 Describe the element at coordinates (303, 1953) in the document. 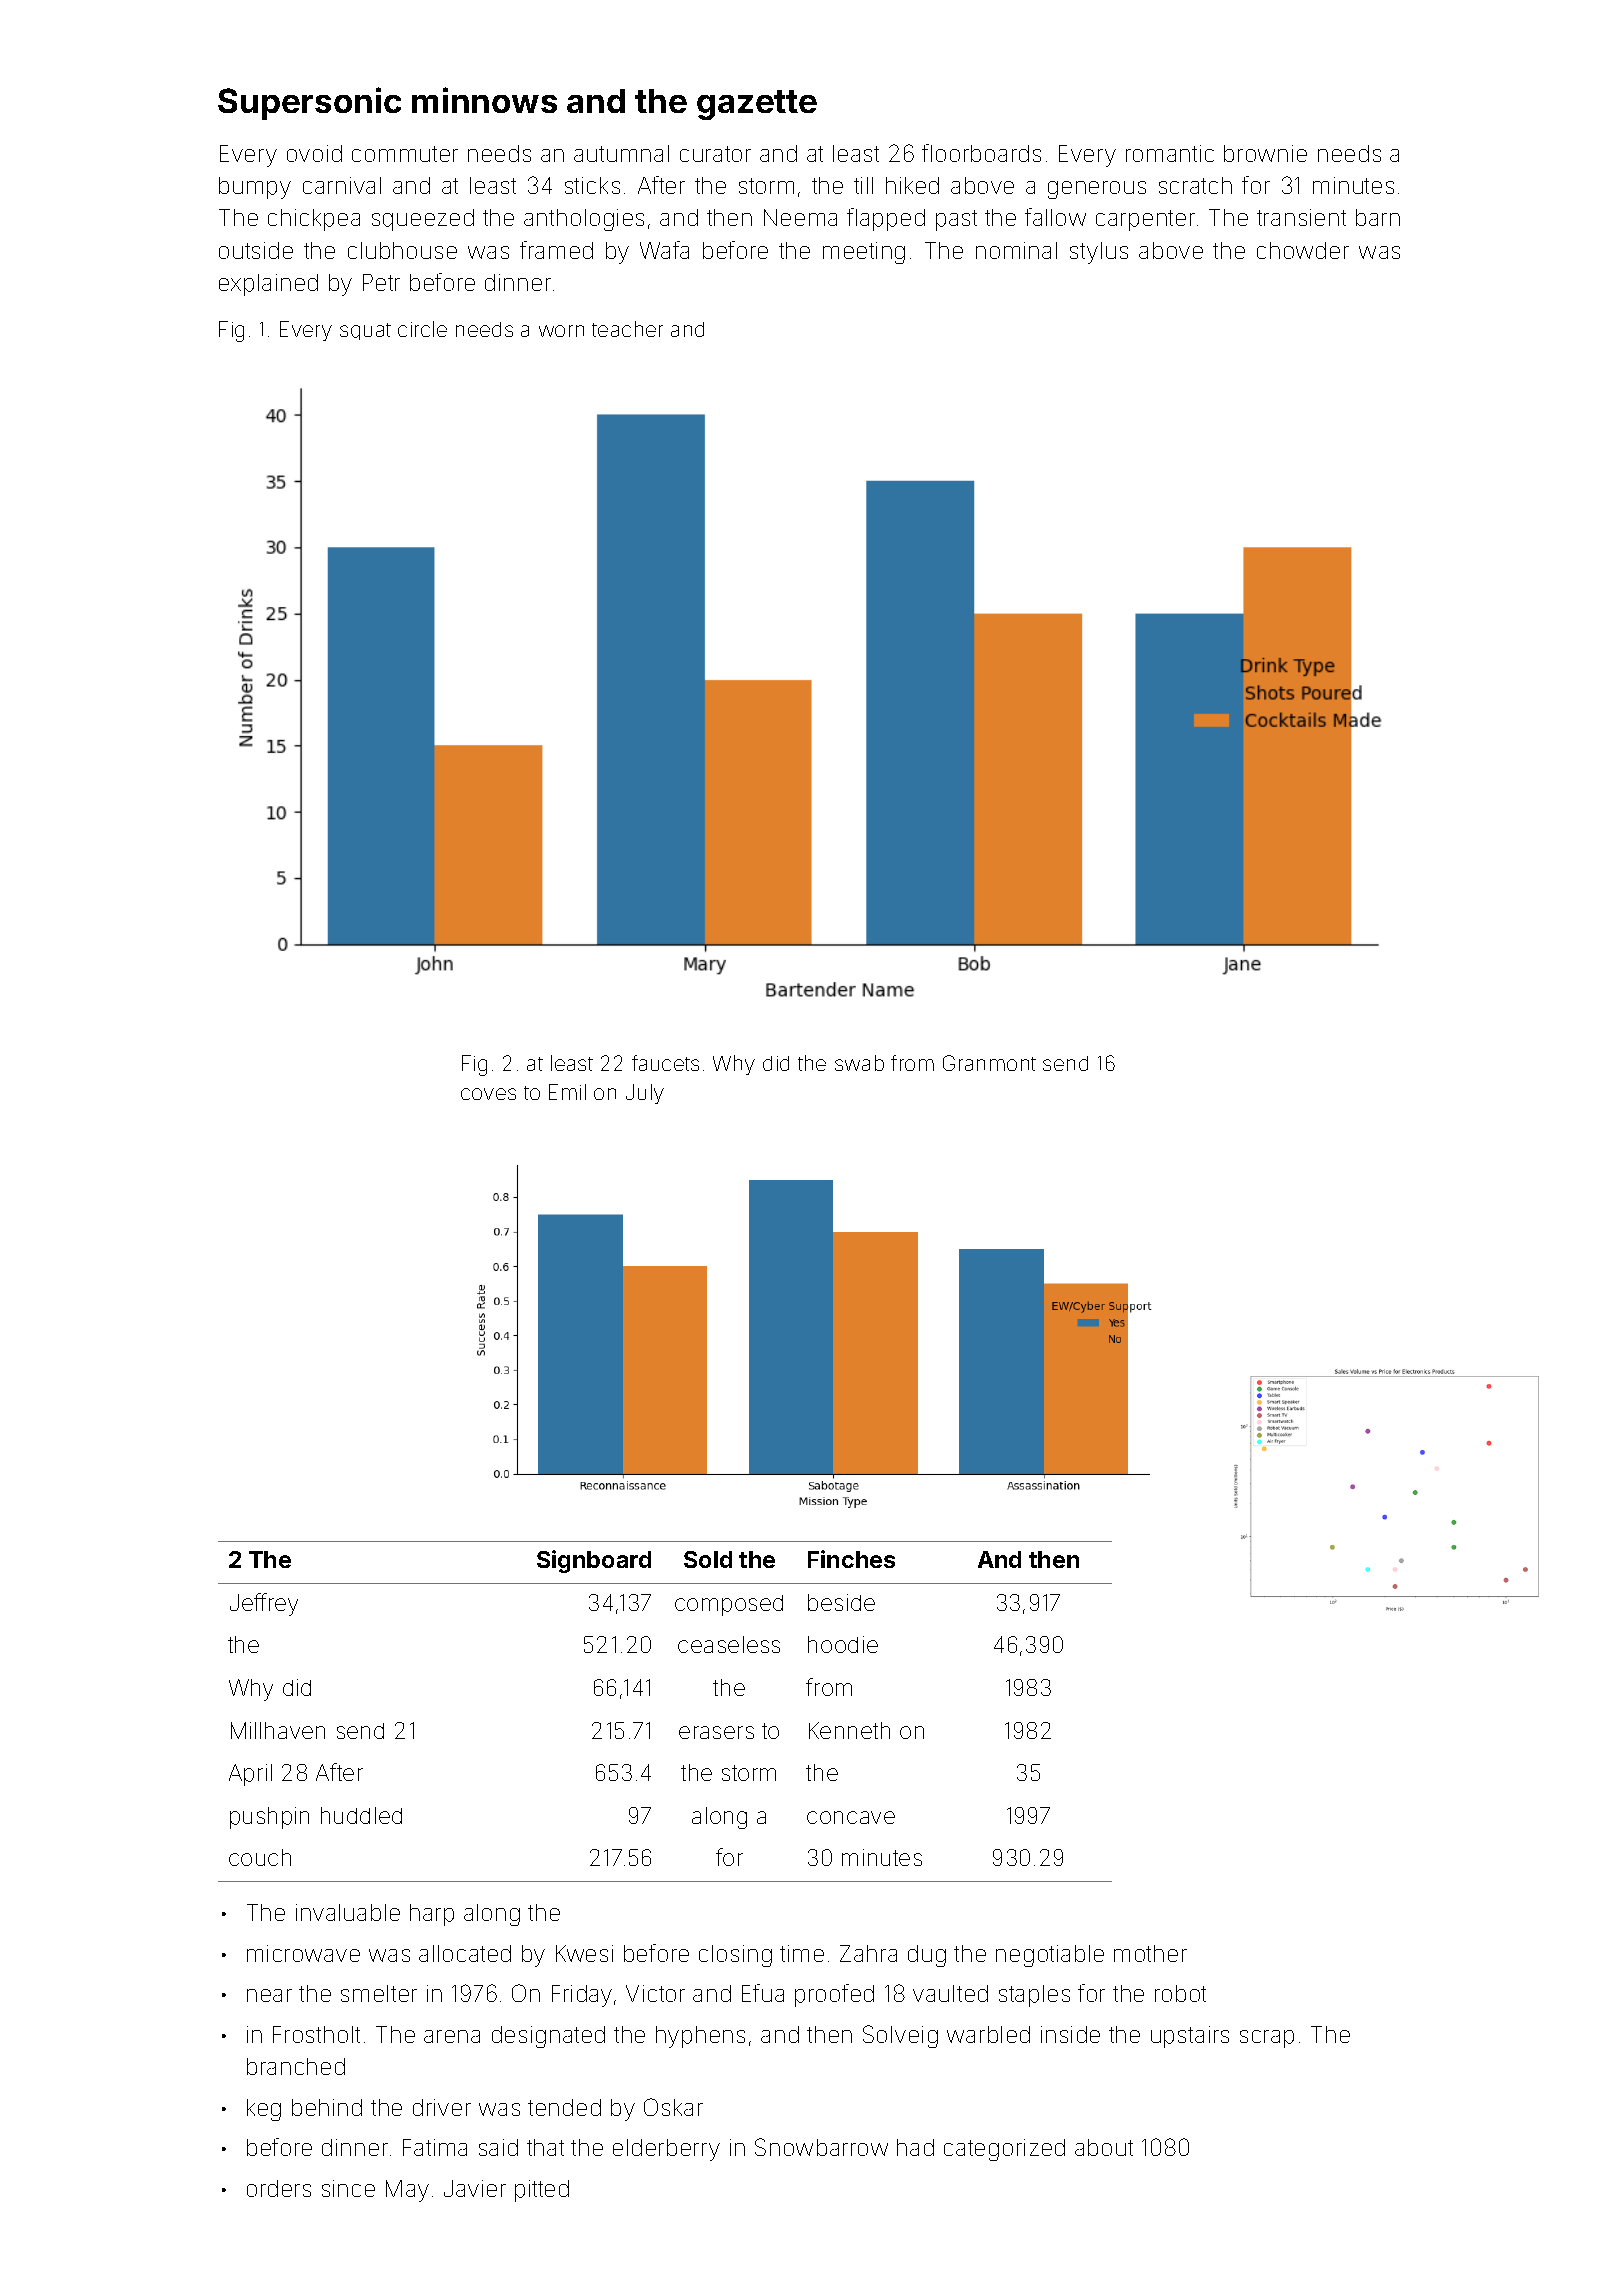

I see `microwave` at that location.
